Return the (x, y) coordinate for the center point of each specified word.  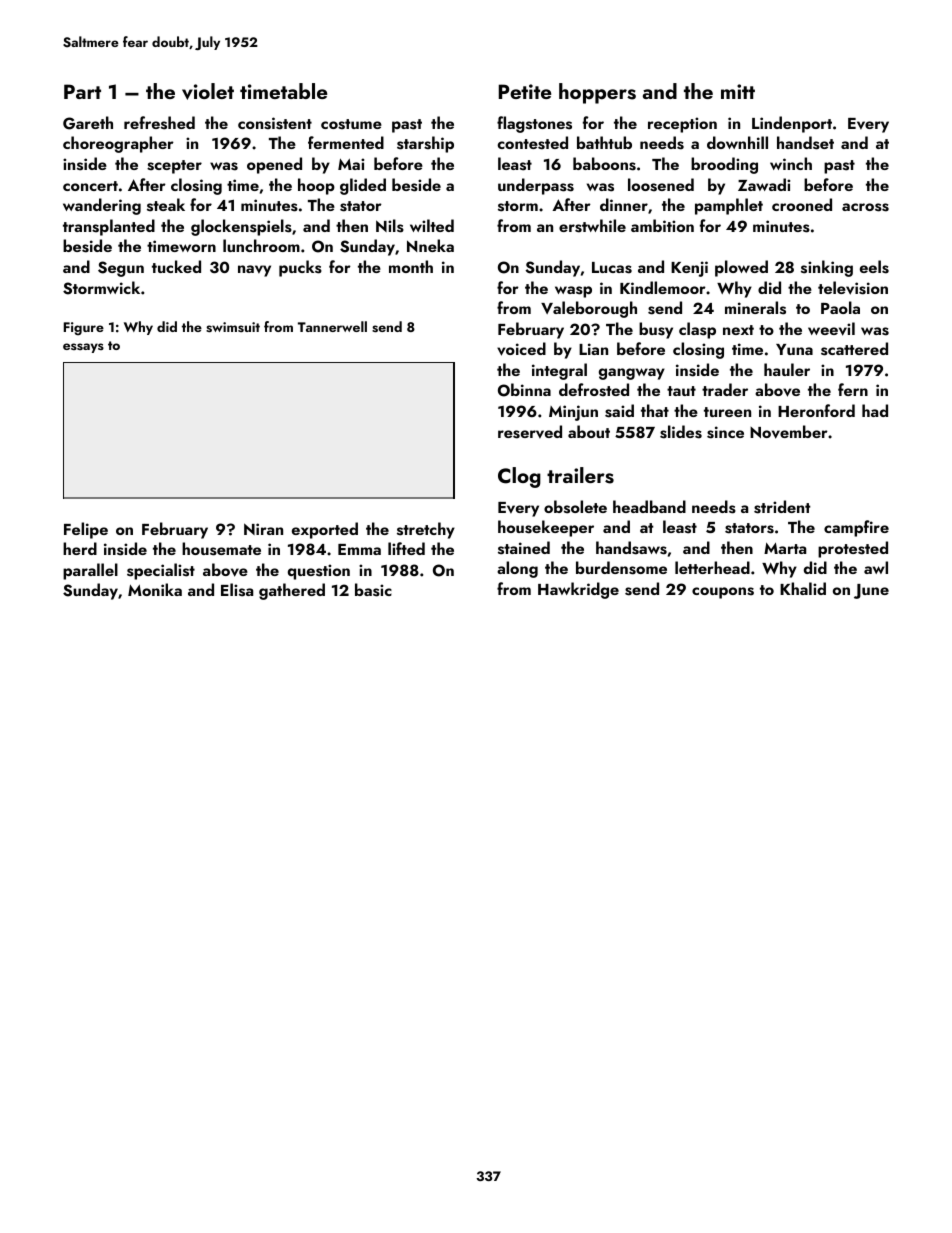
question (319, 572)
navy (254, 271)
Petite (525, 91)
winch (791, 163)
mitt (738, 91)
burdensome (621, 568)
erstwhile (592, 226)
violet (208, 91)
